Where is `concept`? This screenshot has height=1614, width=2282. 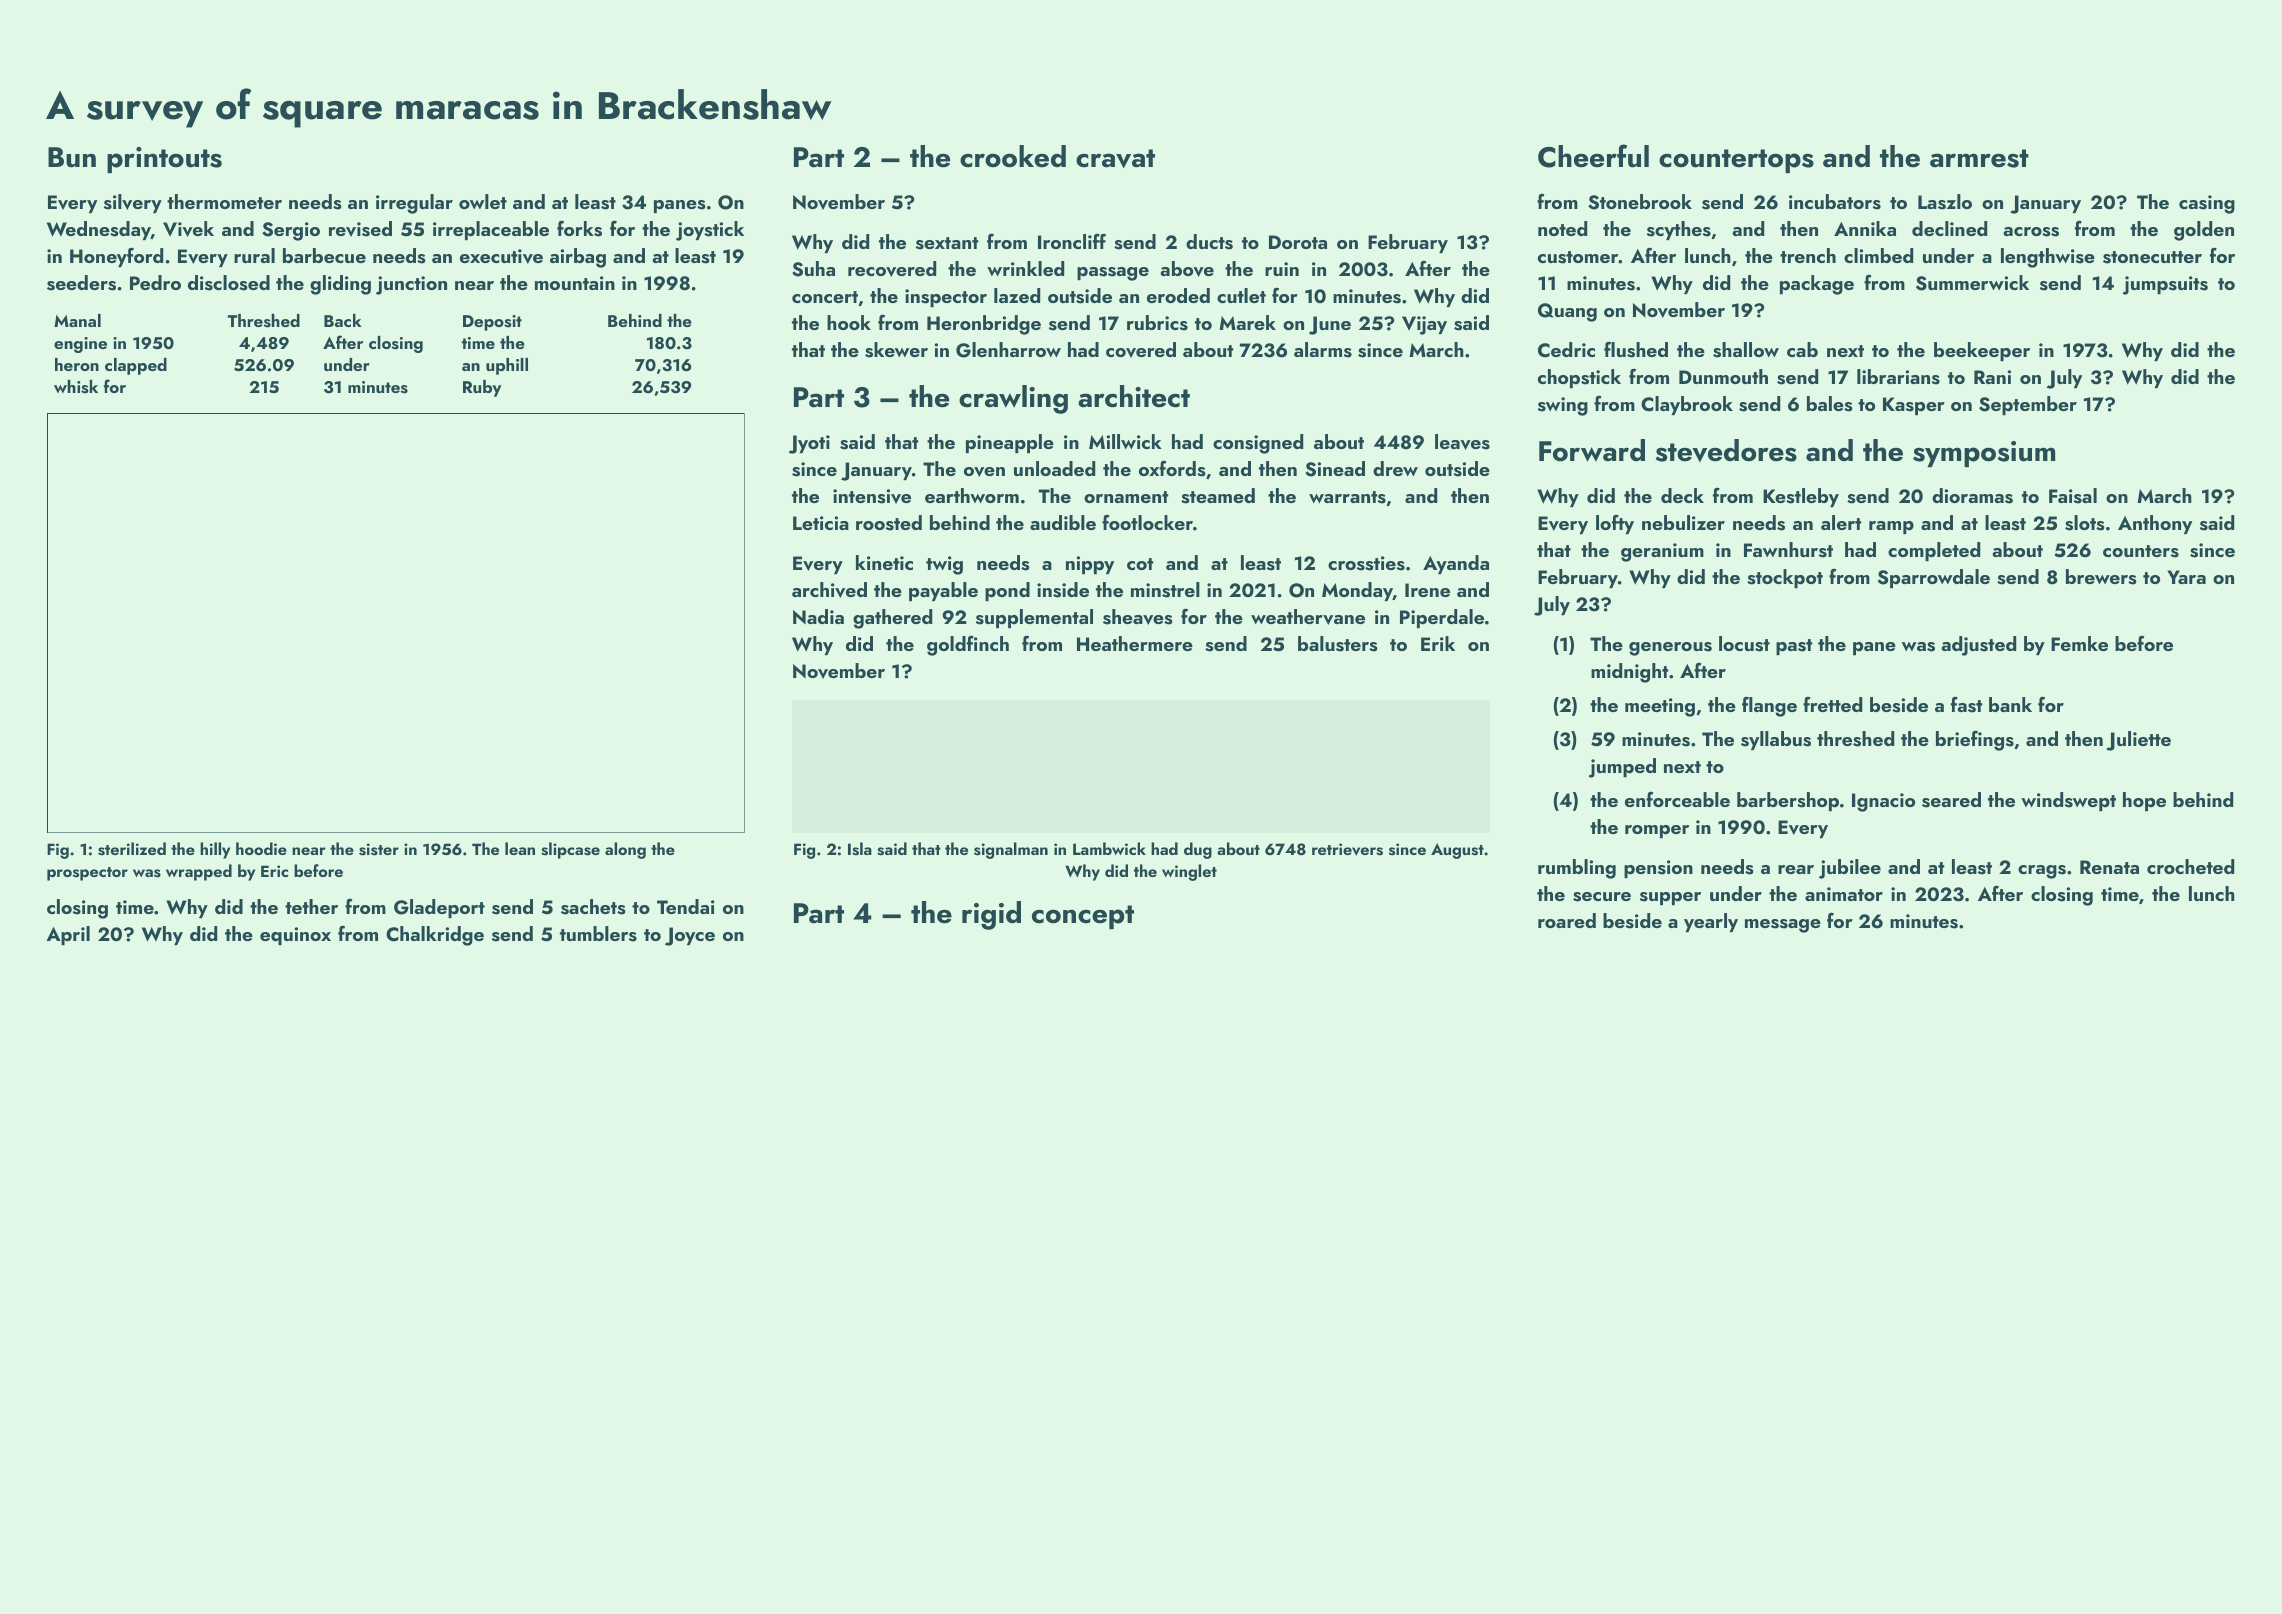
concept is located at coordinates (1083, 917).
